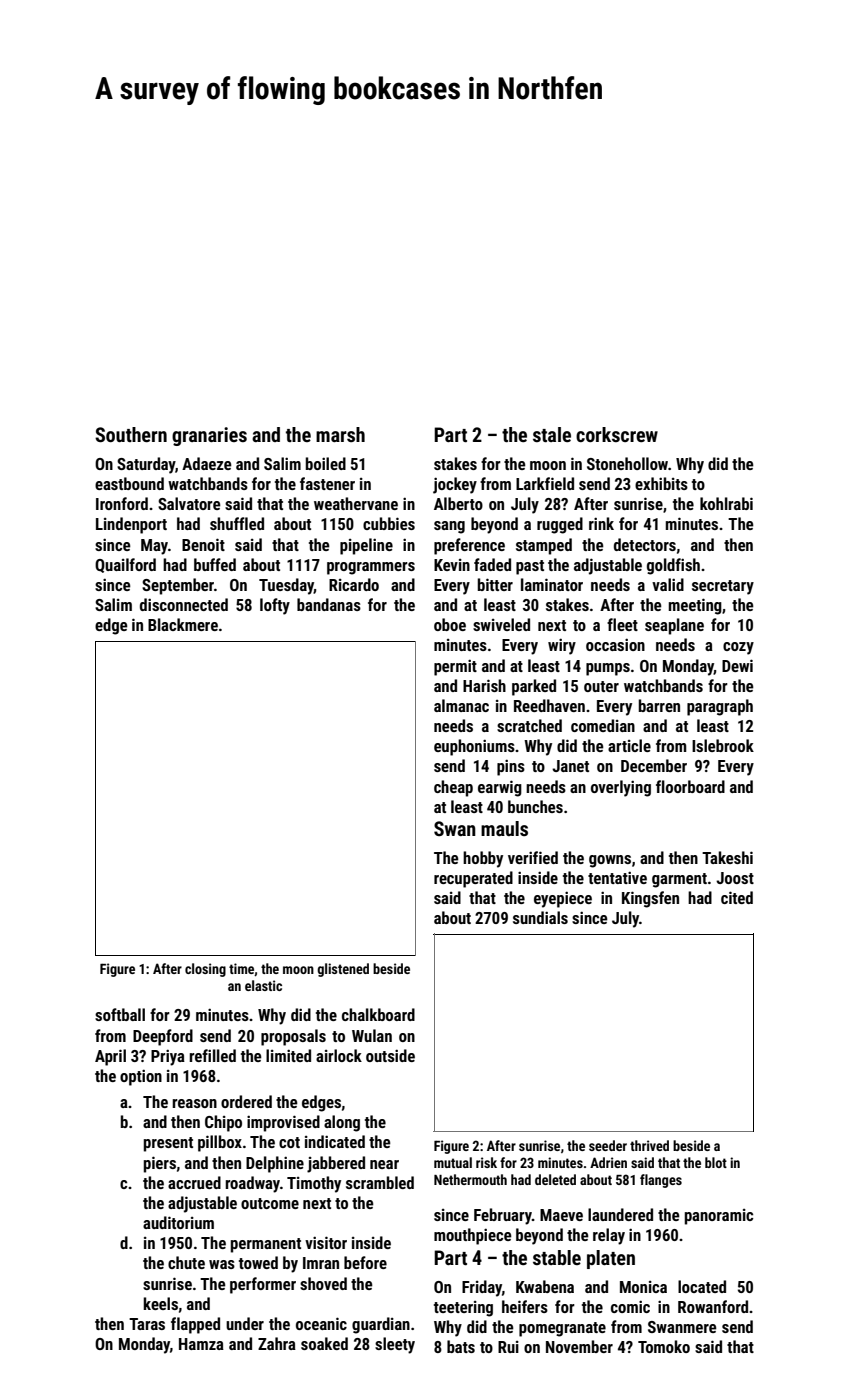 The image size is (849, 1400). Describe the element at coordinates (340, 434) in the screenshot. I see `marsh` at that location.
